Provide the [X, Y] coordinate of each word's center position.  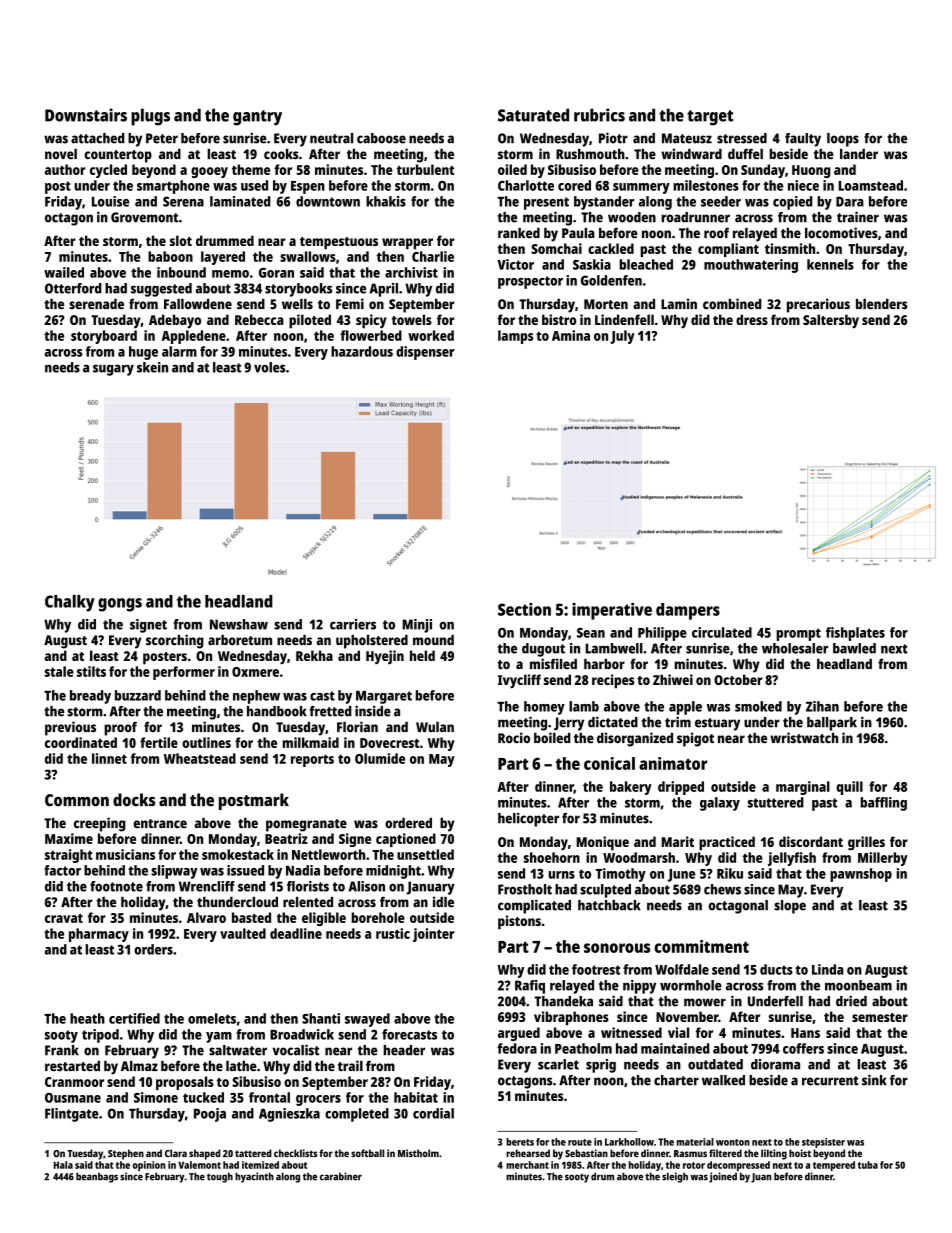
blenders [881, 304]
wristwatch [804, 737]
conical [609, 763]
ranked [519, 233]
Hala [63, 1165]
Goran [276, 273]
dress [752, 319]
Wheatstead [200, 758]
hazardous [362, 351]
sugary [113, 370]
